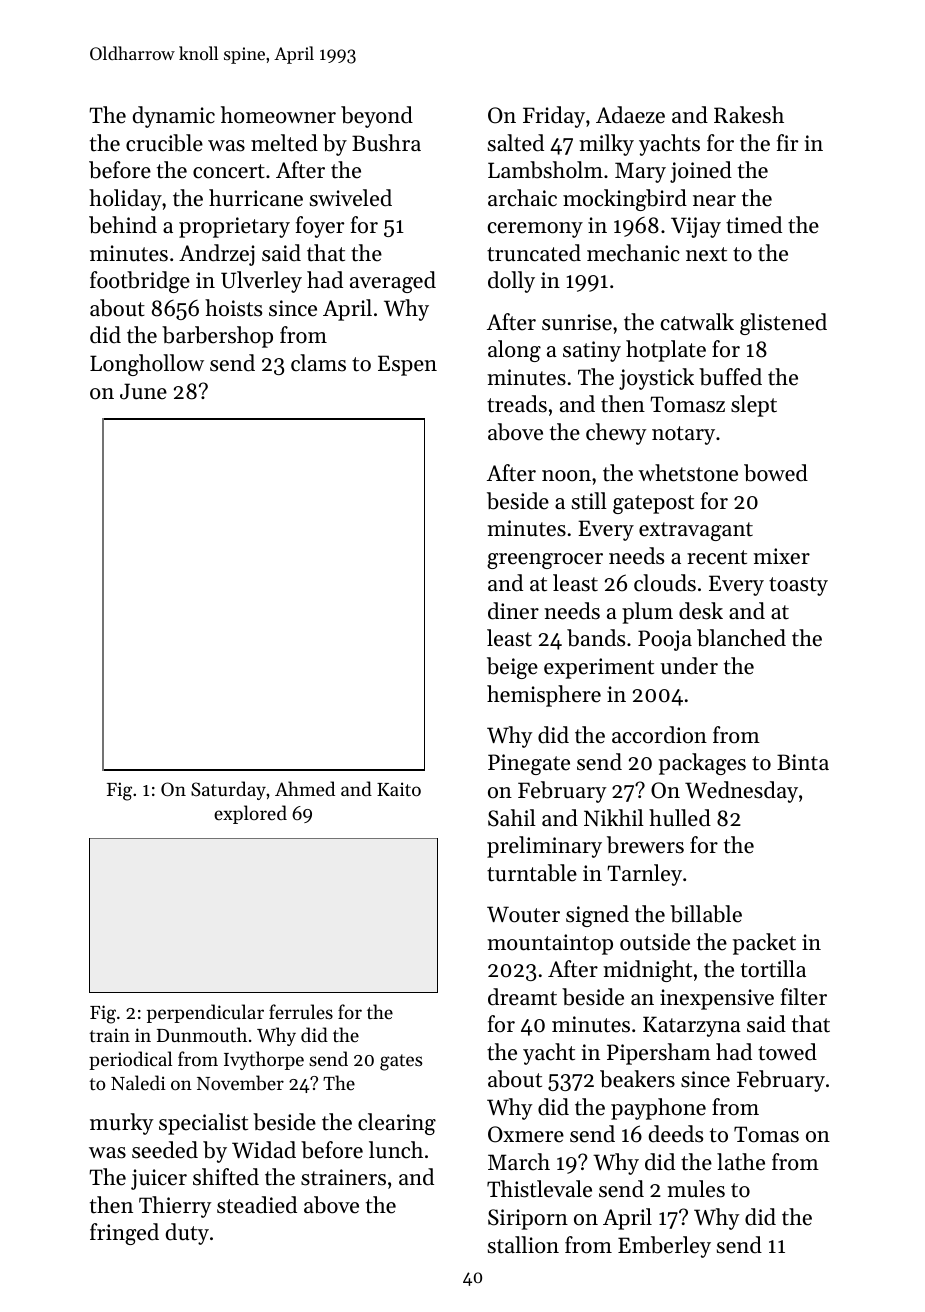 The image size is (925, 1312). What do you see at coordinates (264, 1060) in the document?
I see `Ivythorpe` at bounding box center [264, 1060].
